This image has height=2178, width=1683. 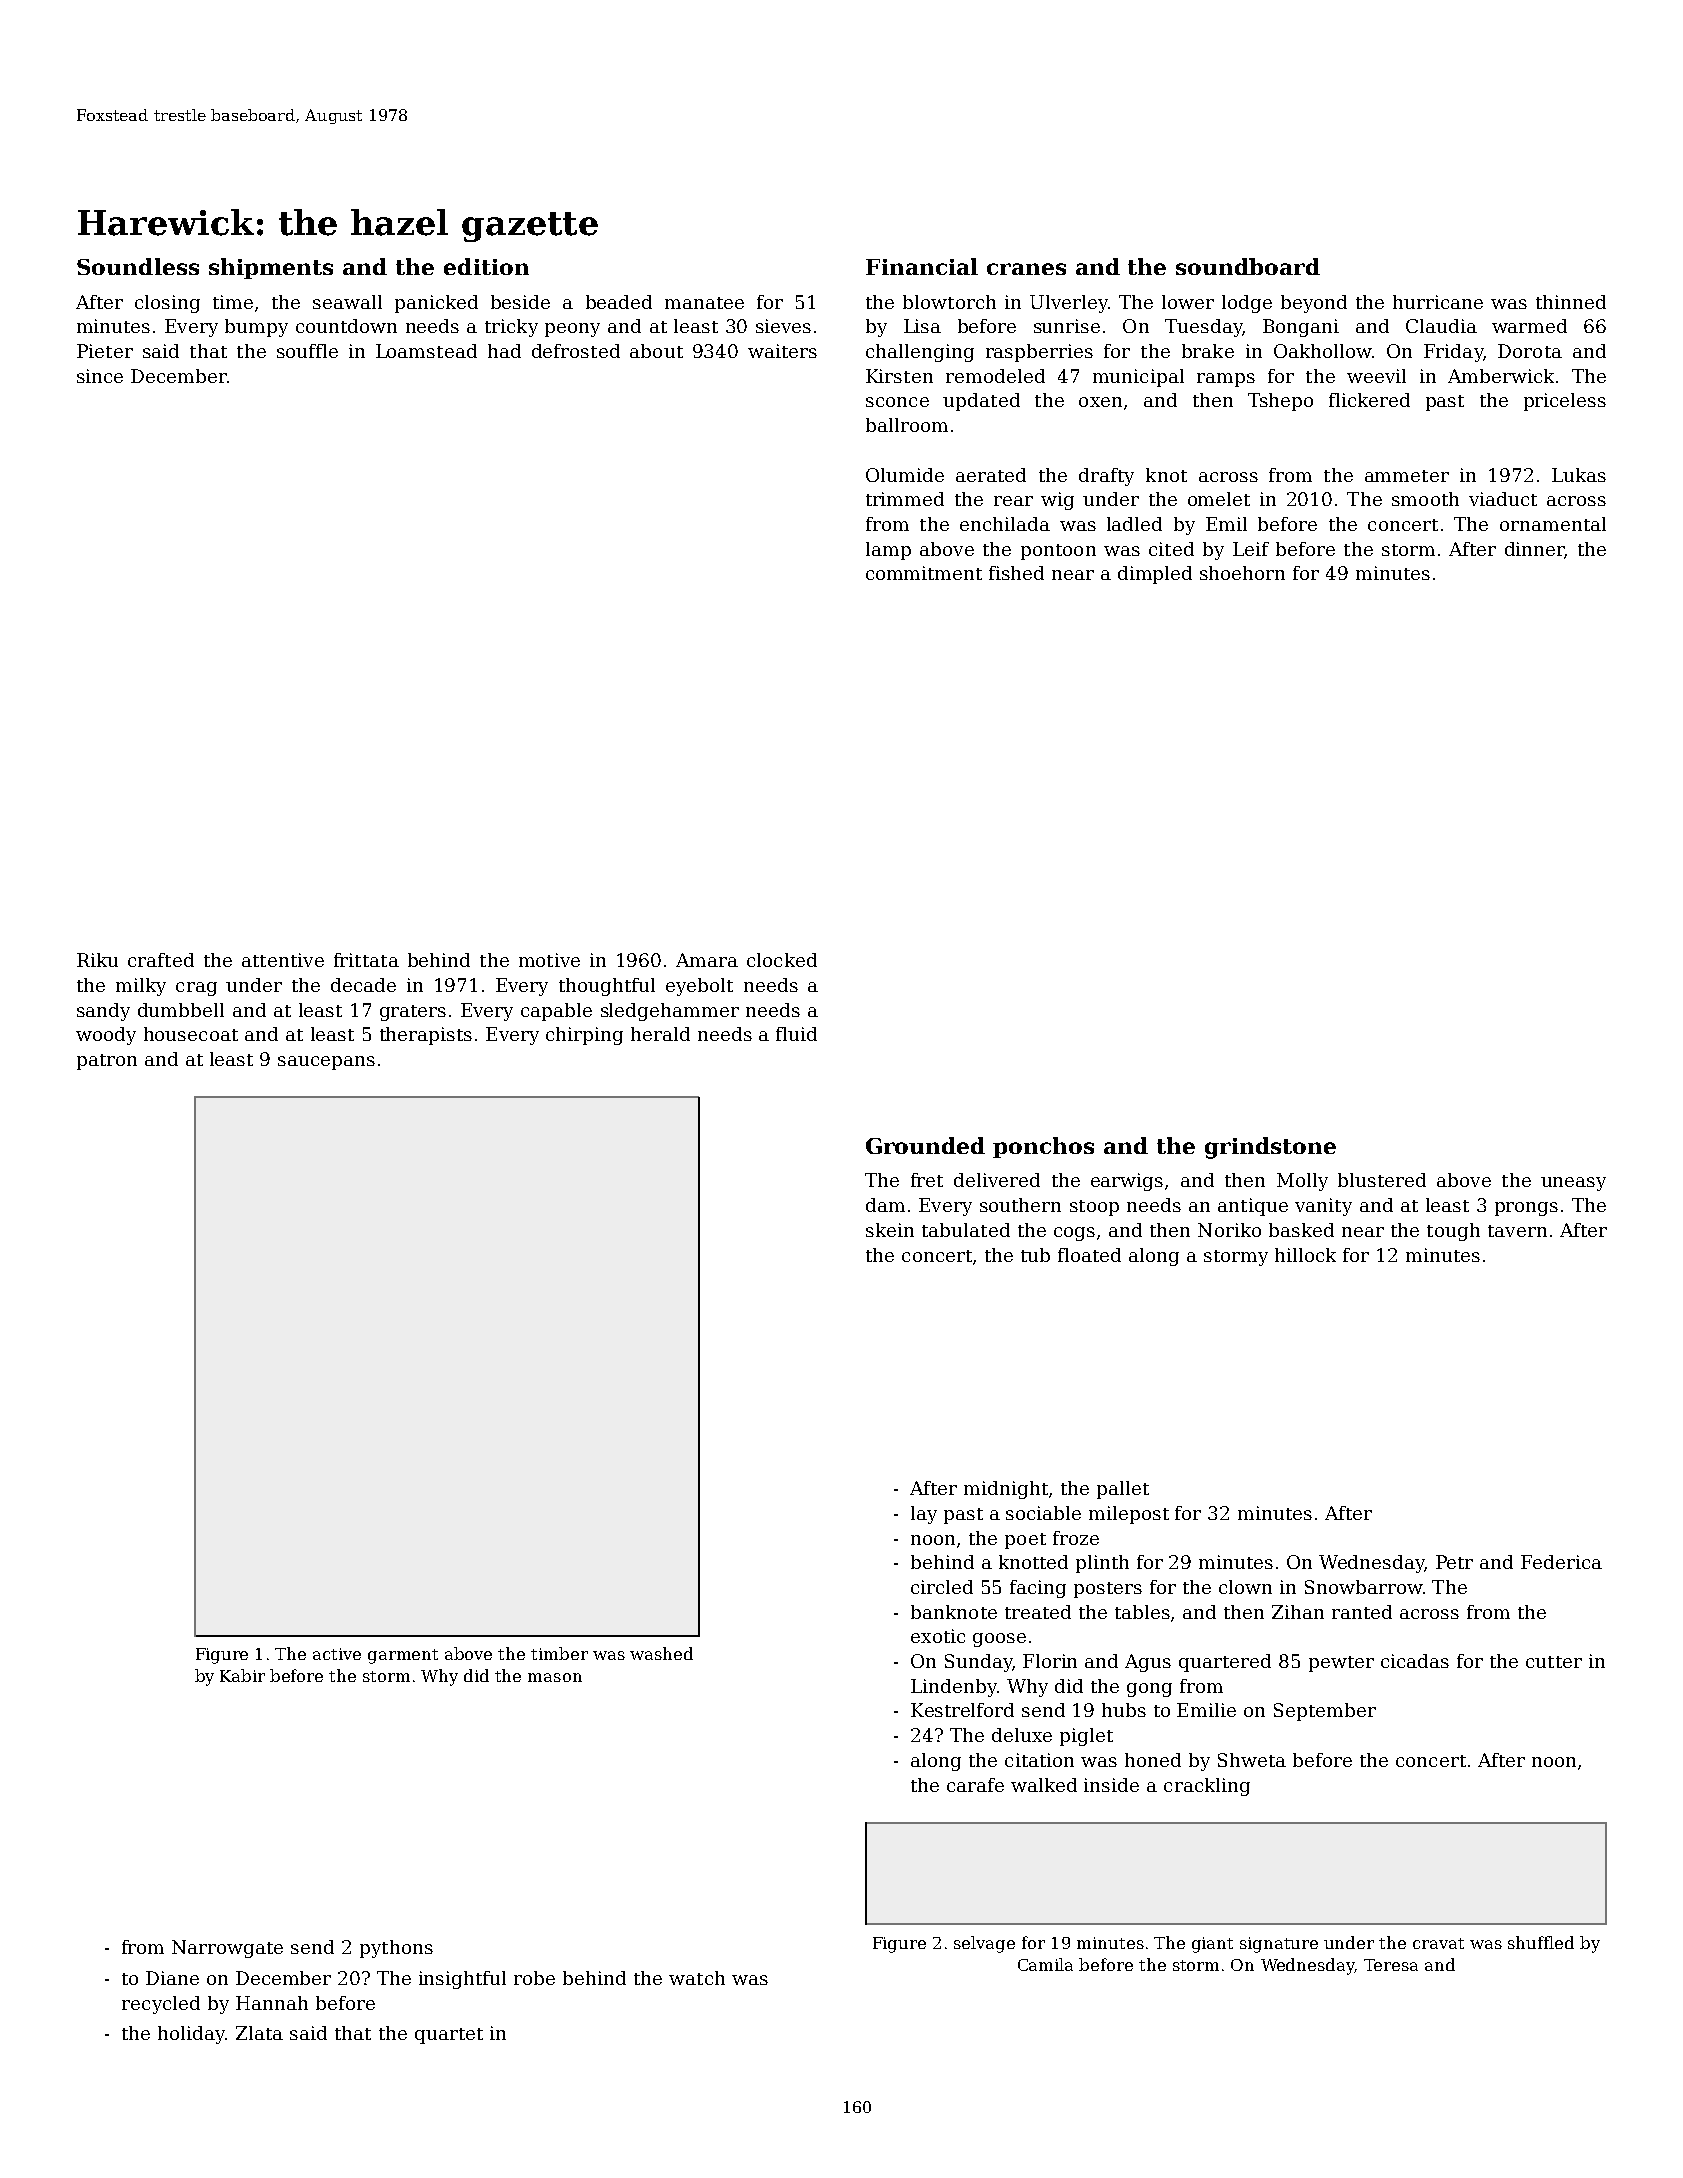 What do you see at coordinates (337, 1654) in the image?
I see `active` at bounding box center [337, 1654].
